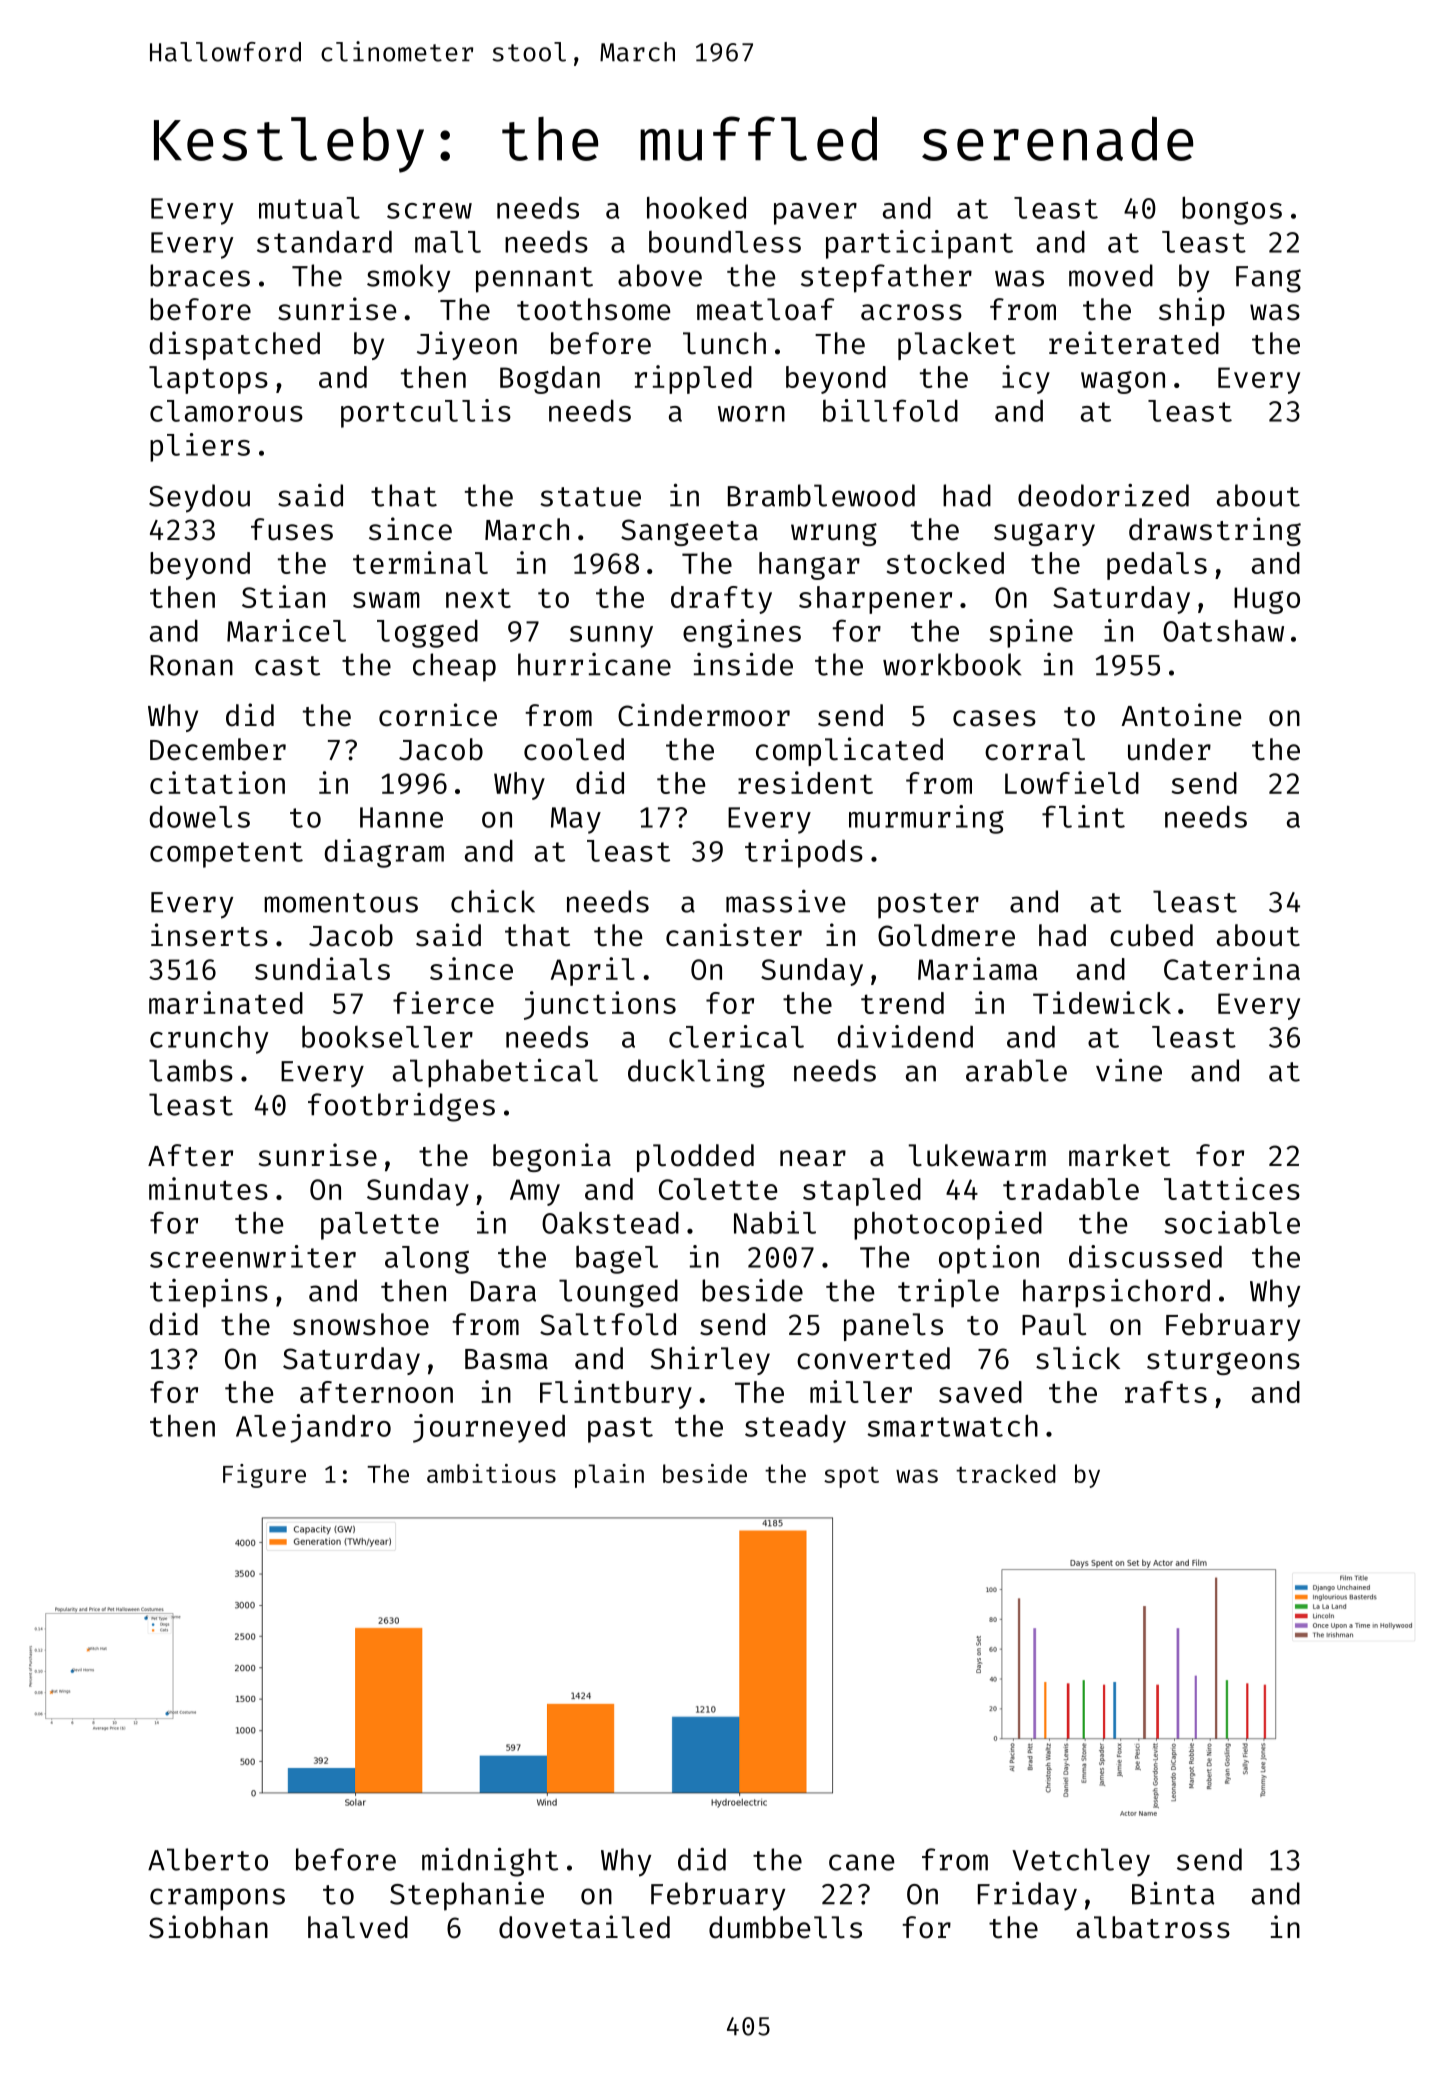 Image resolution: width=1450 pixels, height=2100 pixels. Describe the element at coordinates (200, 275) in the screenshot. I see `braces` at that location.
